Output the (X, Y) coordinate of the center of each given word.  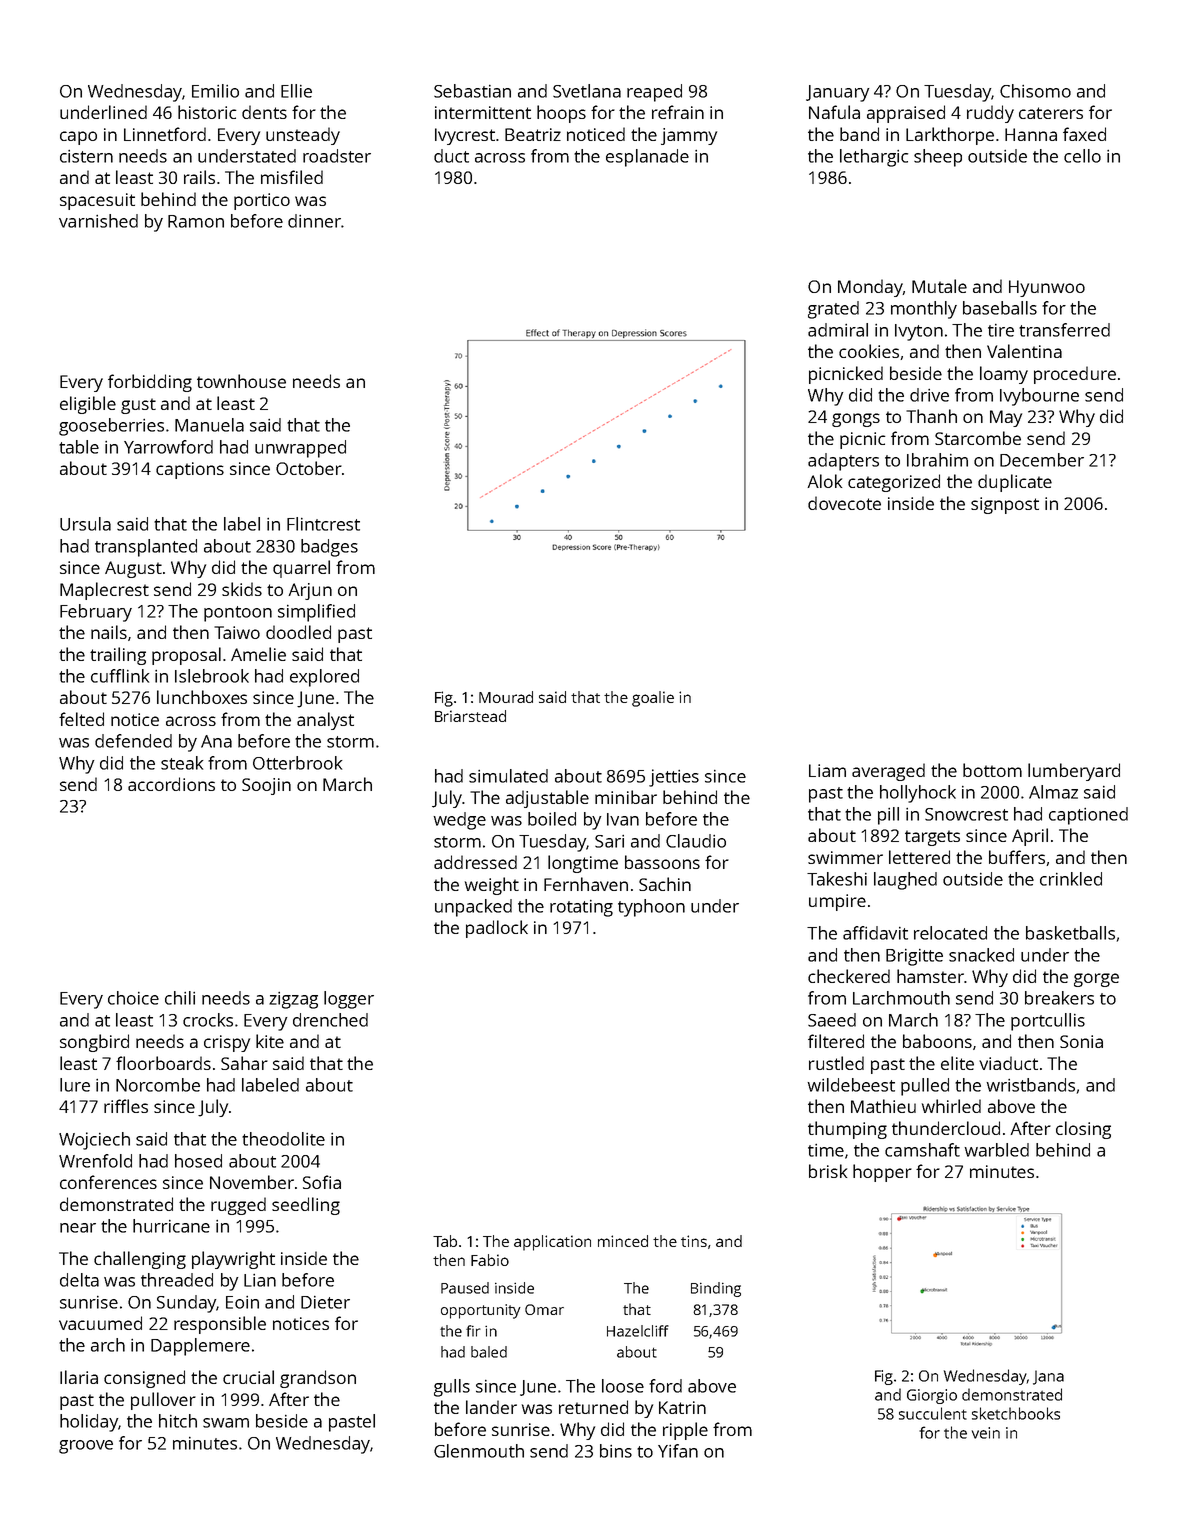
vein (986, 1433)
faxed (1084, 134)
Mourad (506, 697)
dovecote (844, 503)
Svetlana (587, 91)
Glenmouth (479, 1451)
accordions (171, 784)
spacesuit (97, 201)
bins (616, 1451)
